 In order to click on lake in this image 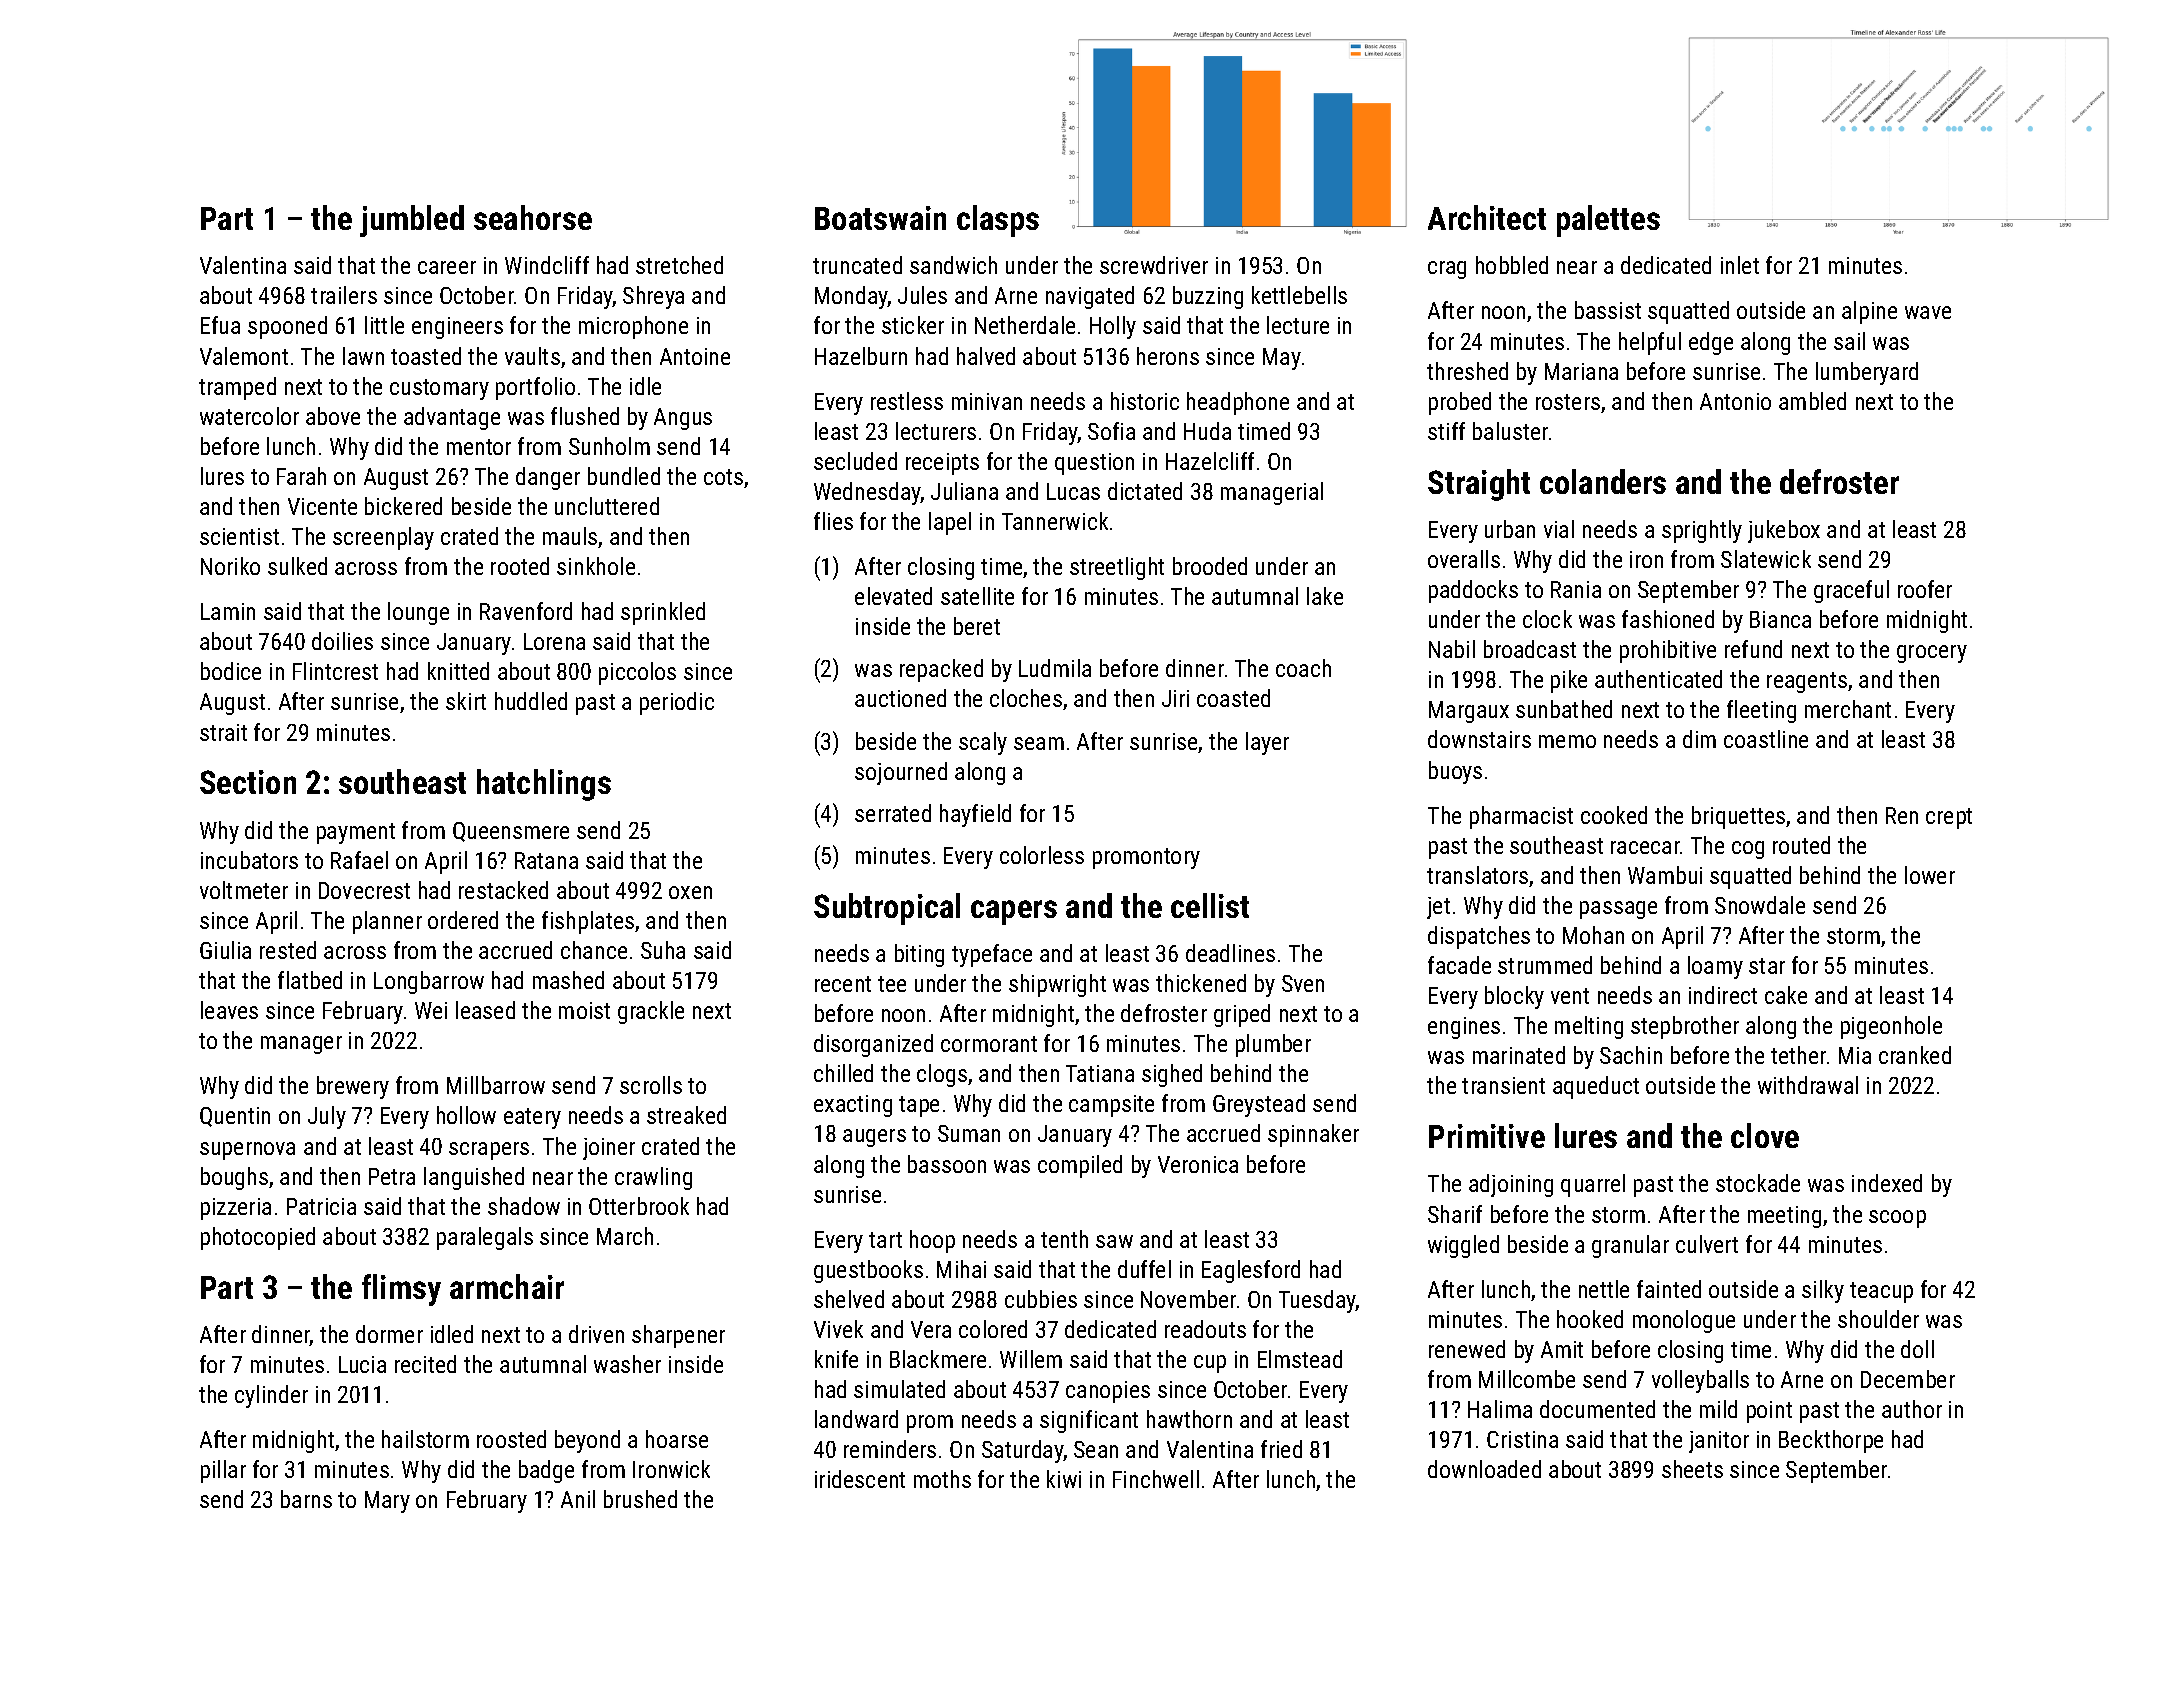, I will do `click(1325, 596)`.
